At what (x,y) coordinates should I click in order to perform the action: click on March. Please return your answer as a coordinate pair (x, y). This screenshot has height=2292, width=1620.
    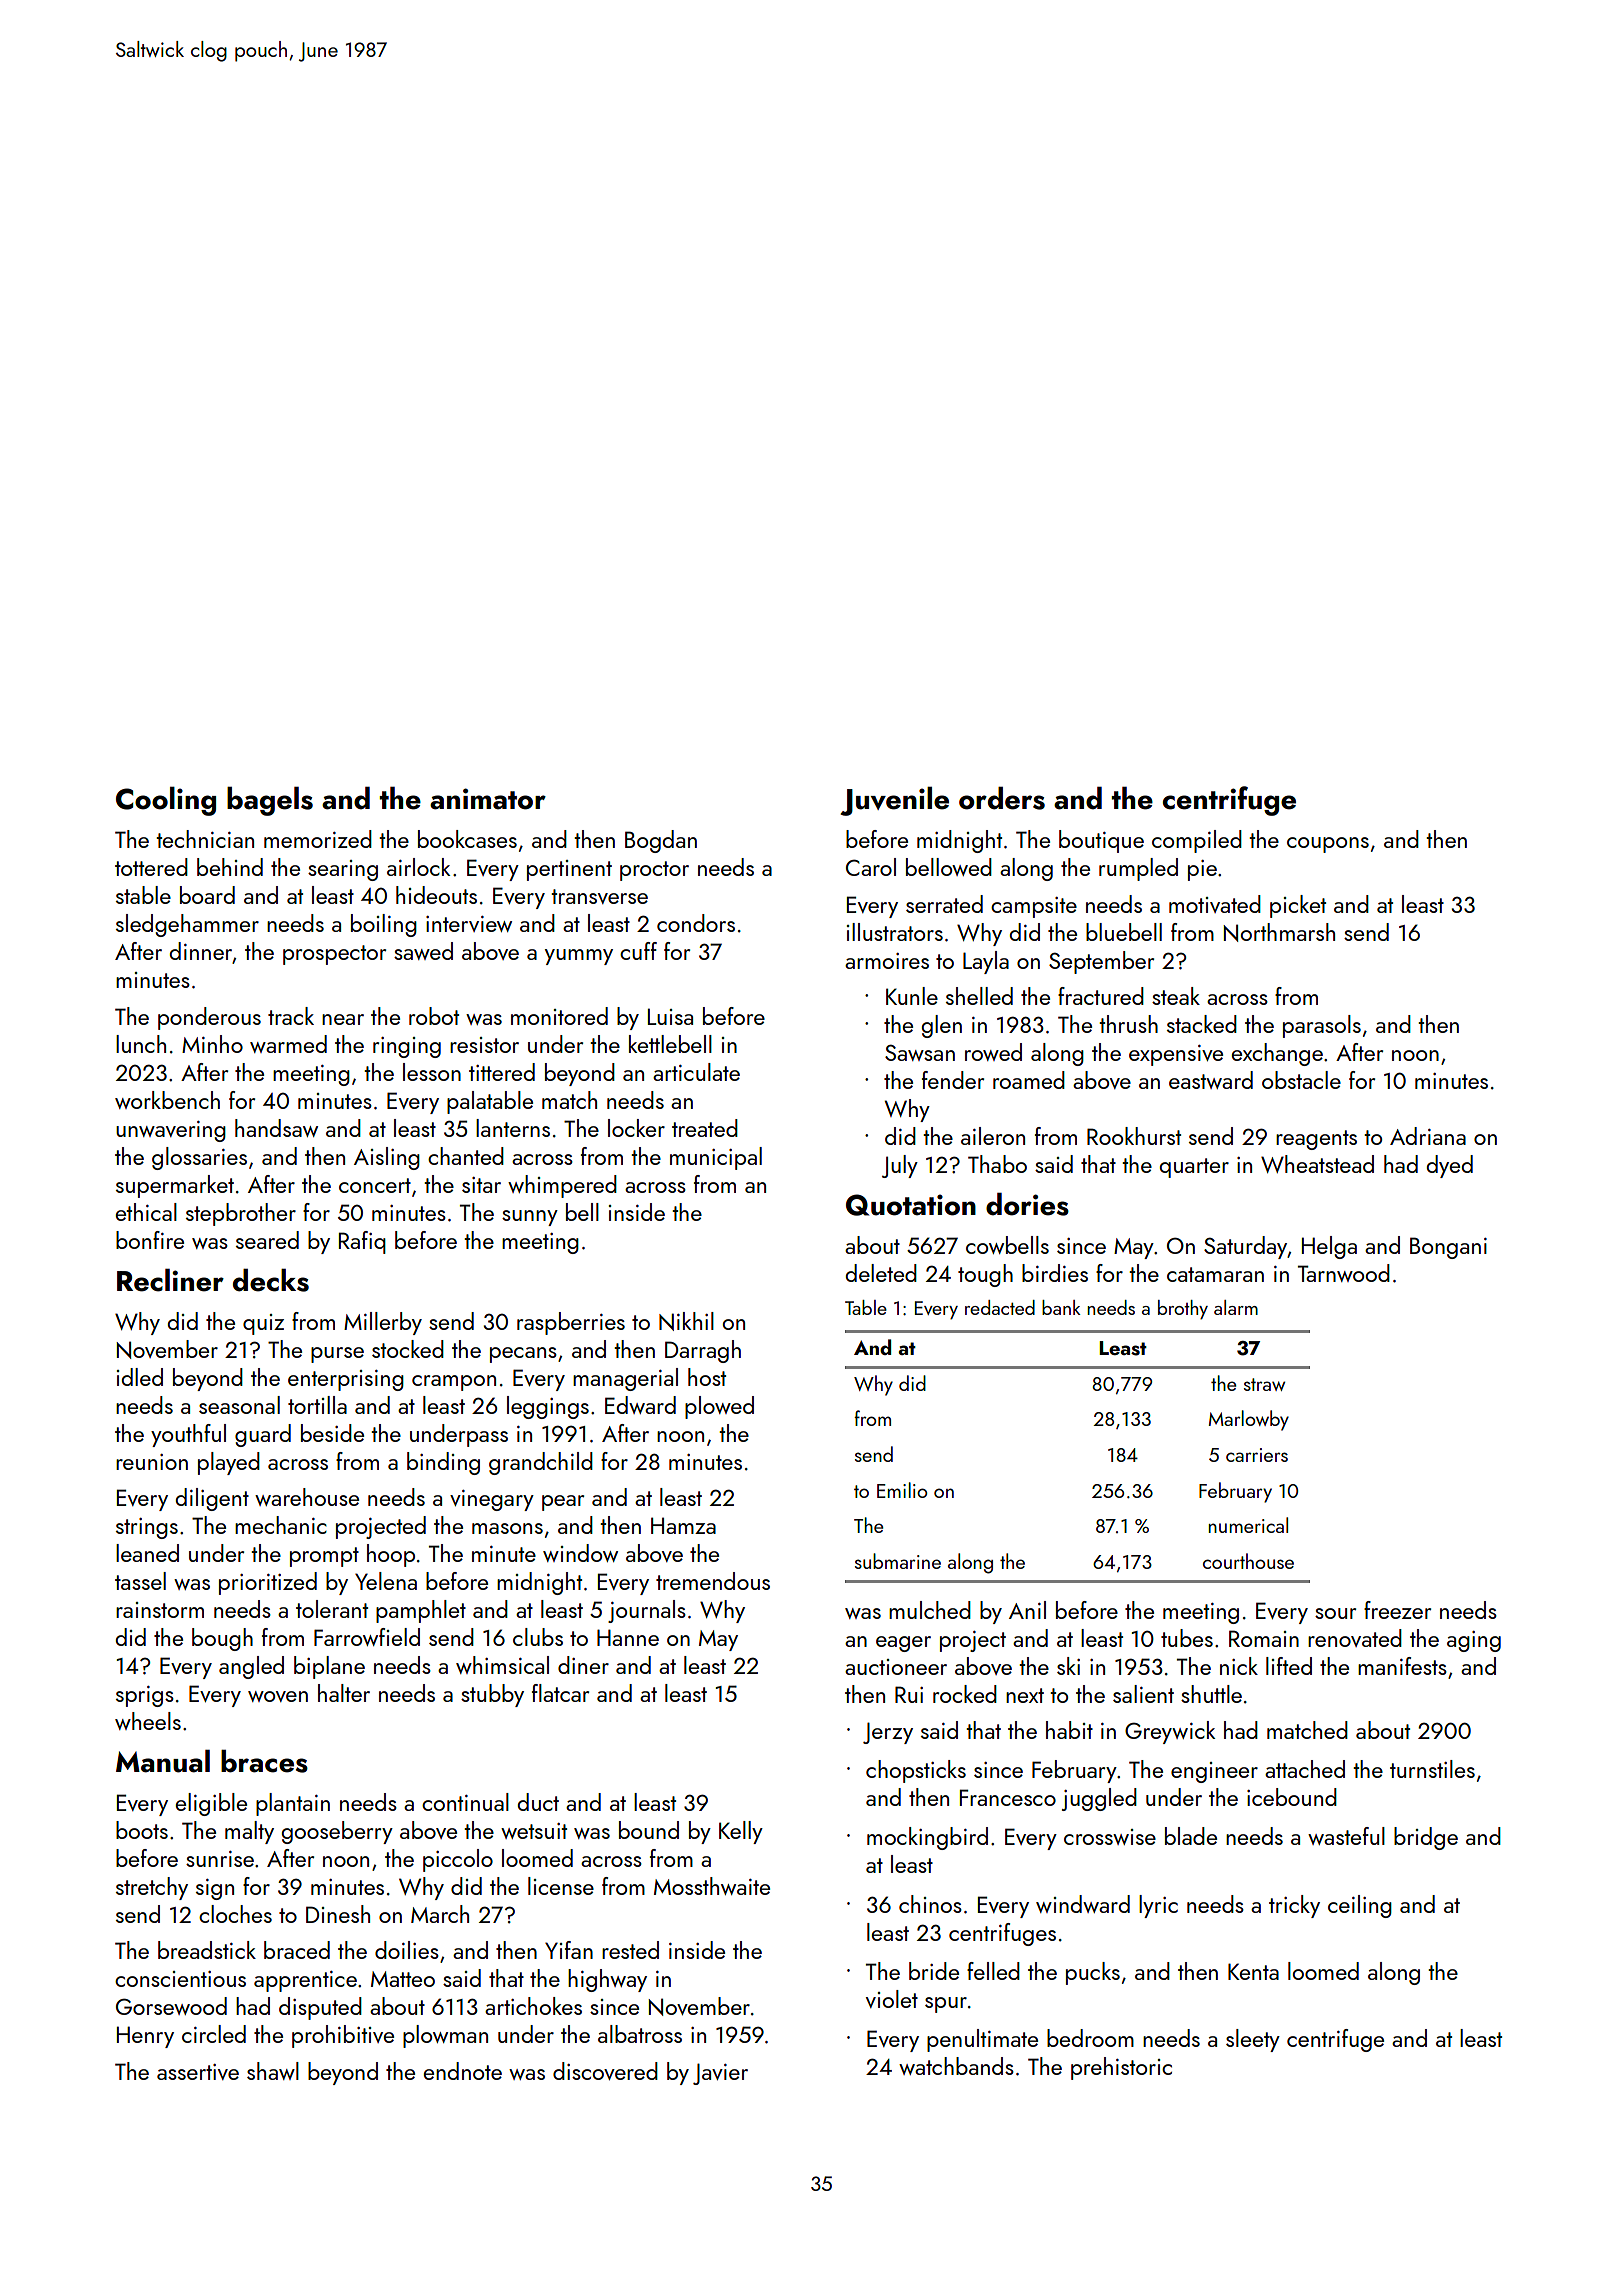
    Looking at the image, I should click on (440, 1914).
